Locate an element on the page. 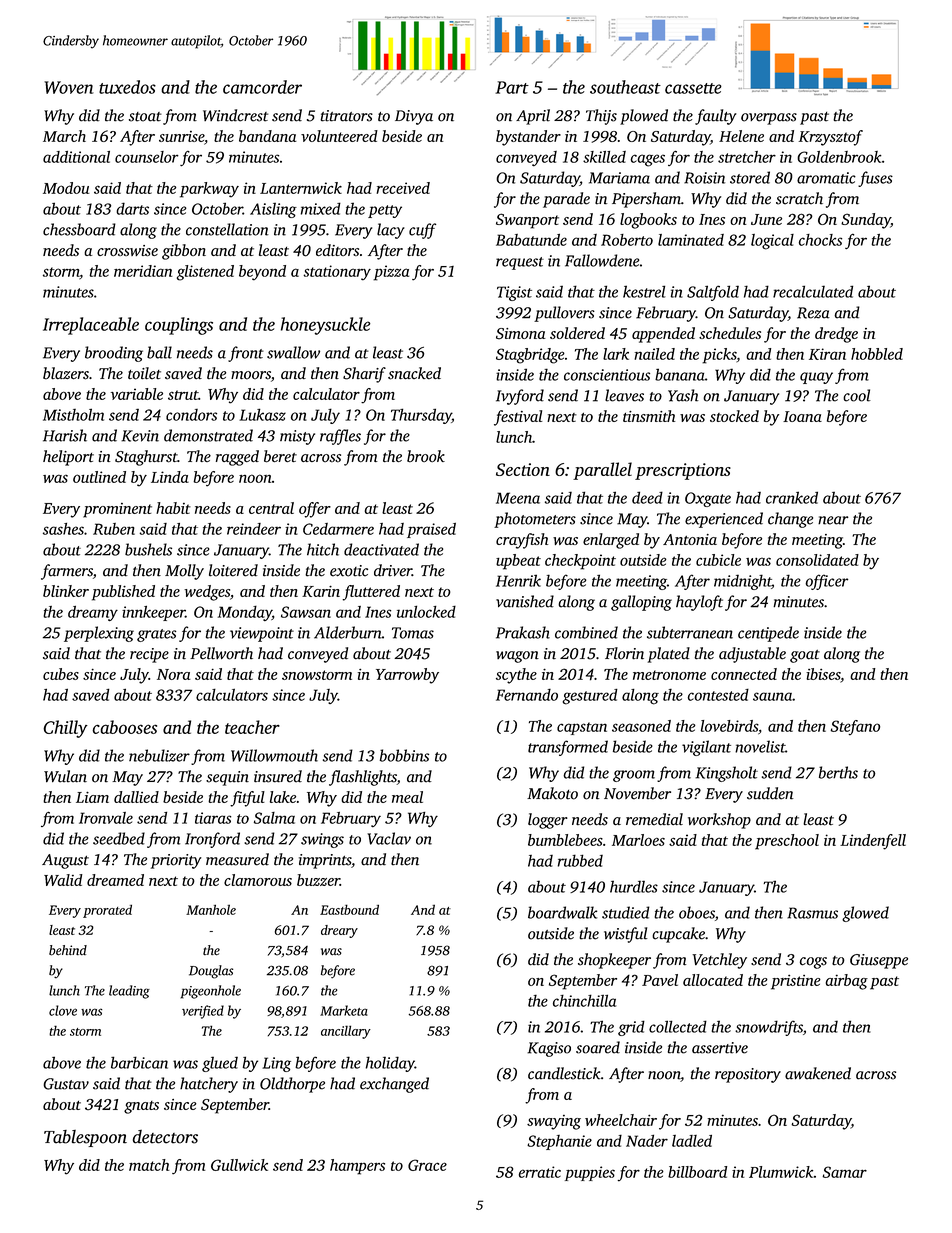 This page has height=1233, width=952. bobbins is located at coordinates (404, 755).
